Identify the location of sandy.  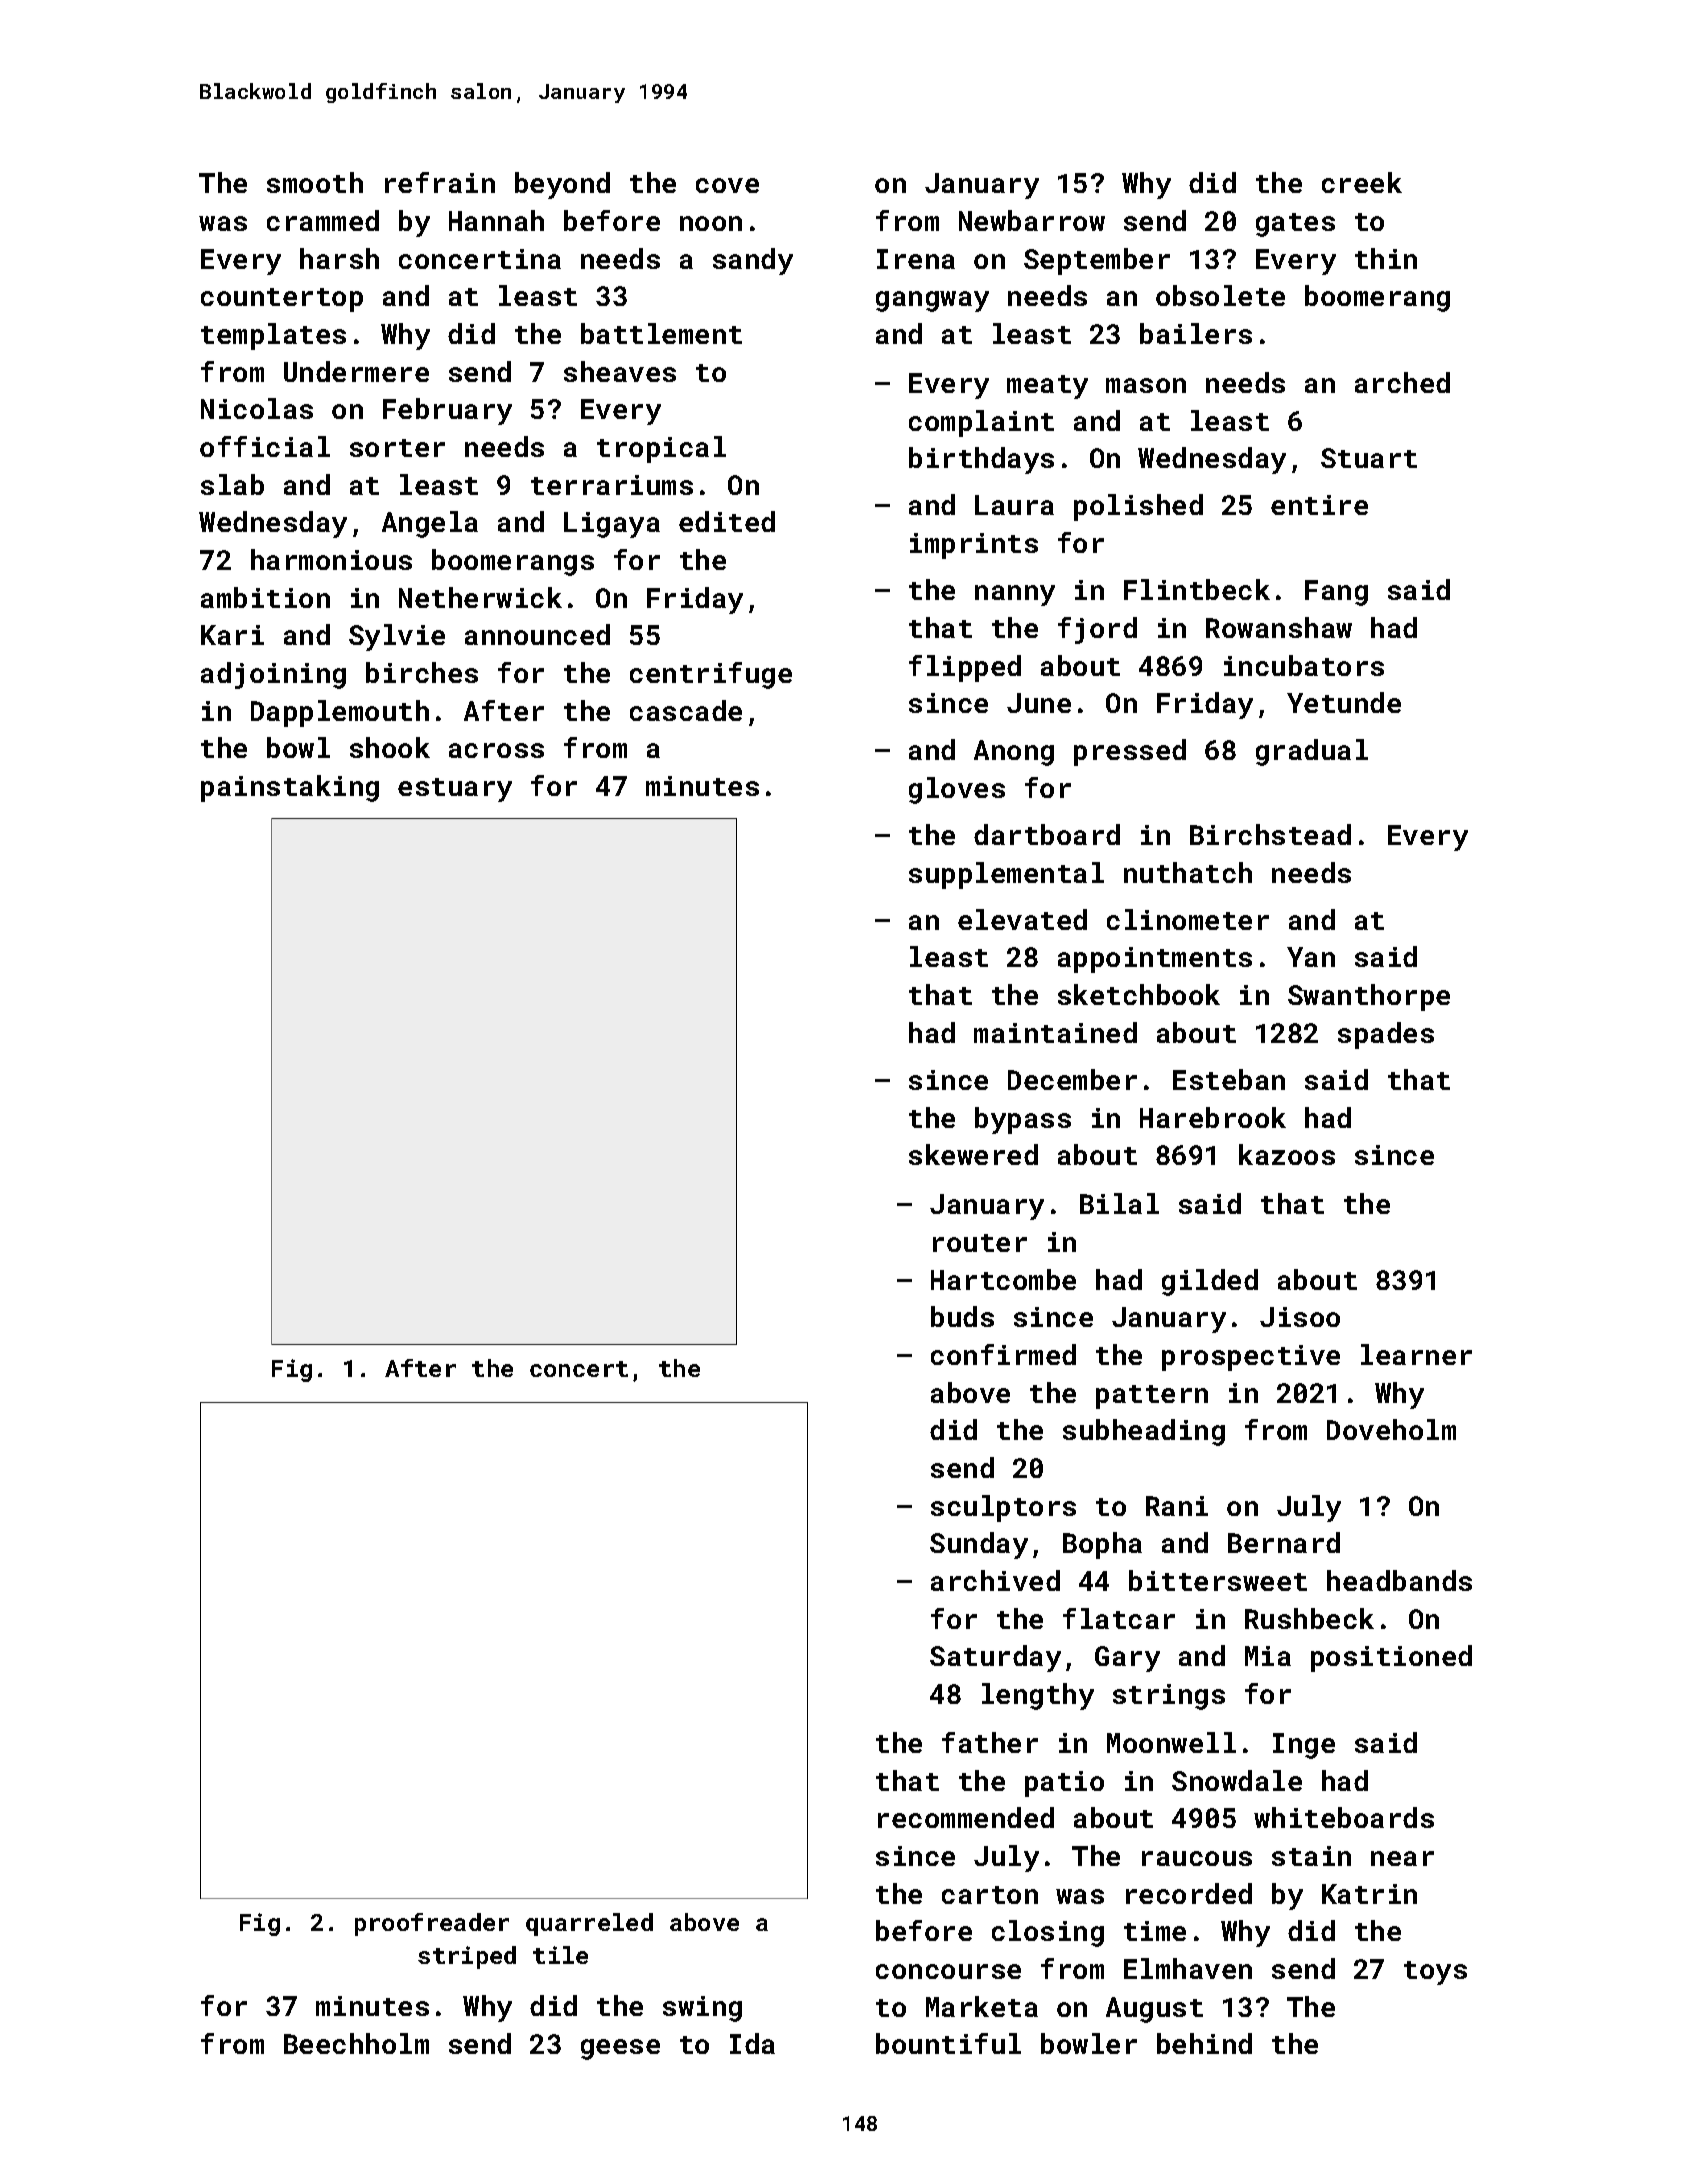
(753, 261).
